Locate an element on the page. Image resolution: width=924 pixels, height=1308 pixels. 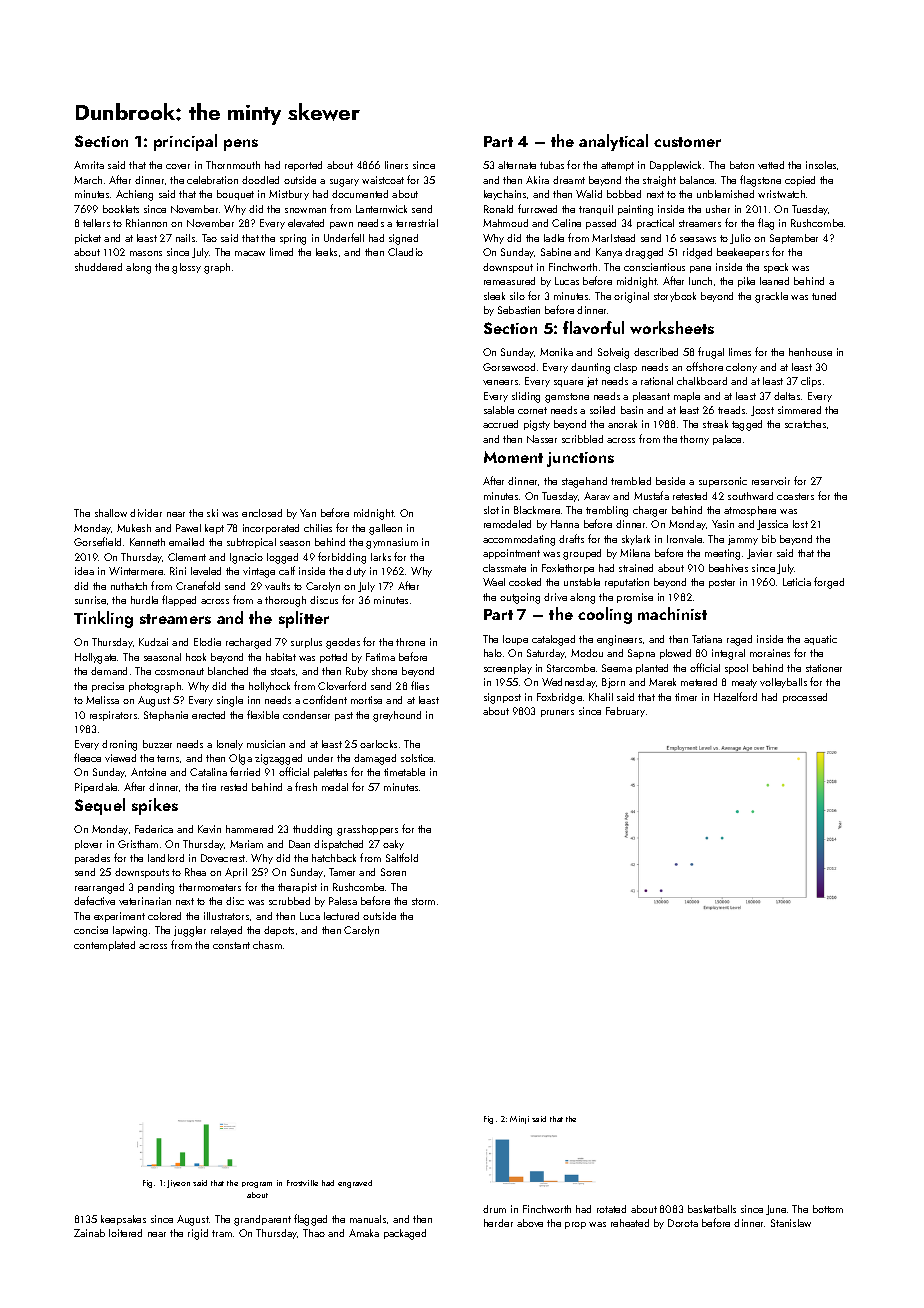
Hazelford is located at coordinates (735, 696).
